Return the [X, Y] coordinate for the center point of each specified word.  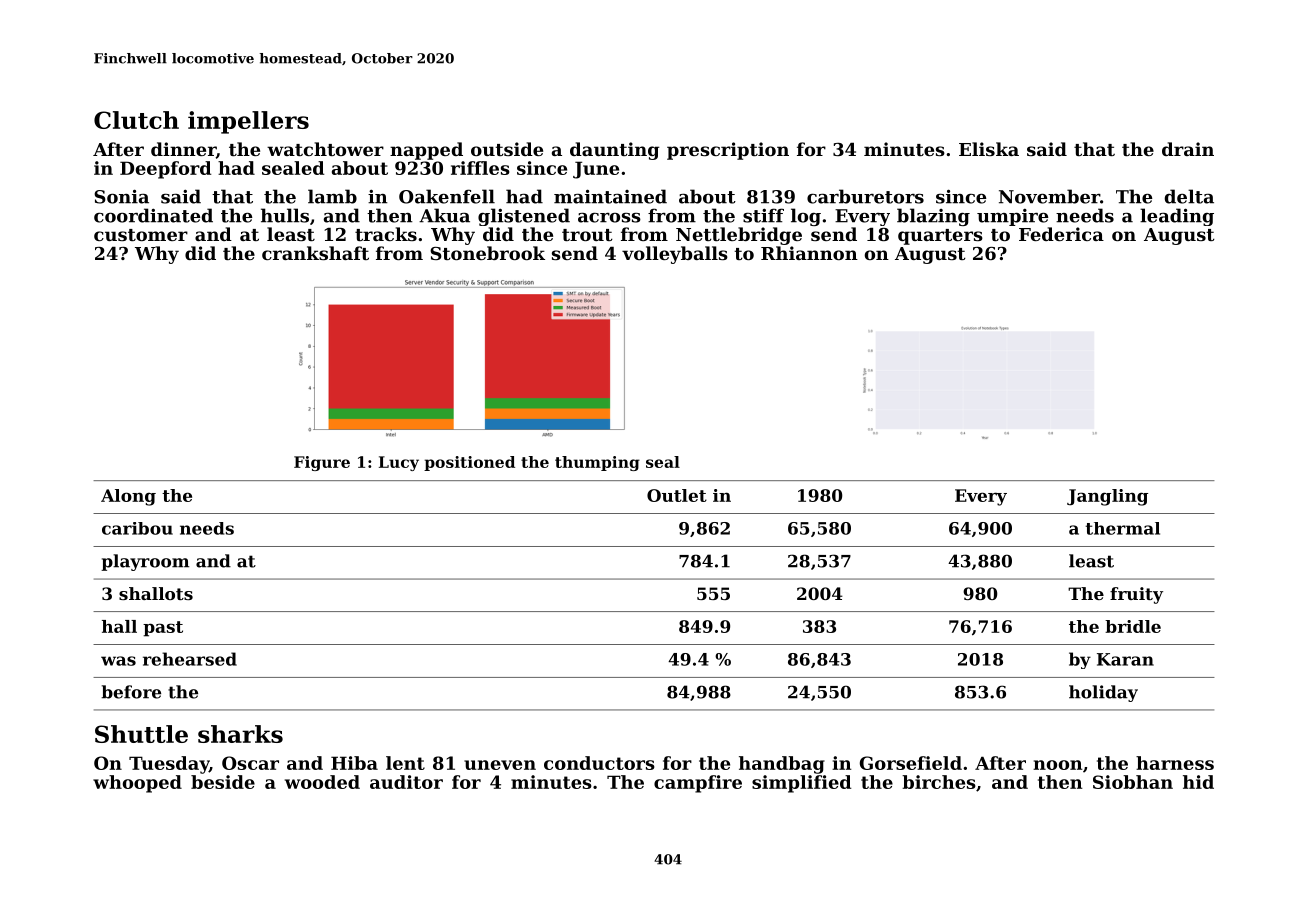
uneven [500, 765]
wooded [322, 782]
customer [141, 235]
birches [939, 782]
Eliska [989, 149]
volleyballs [675, 255]
